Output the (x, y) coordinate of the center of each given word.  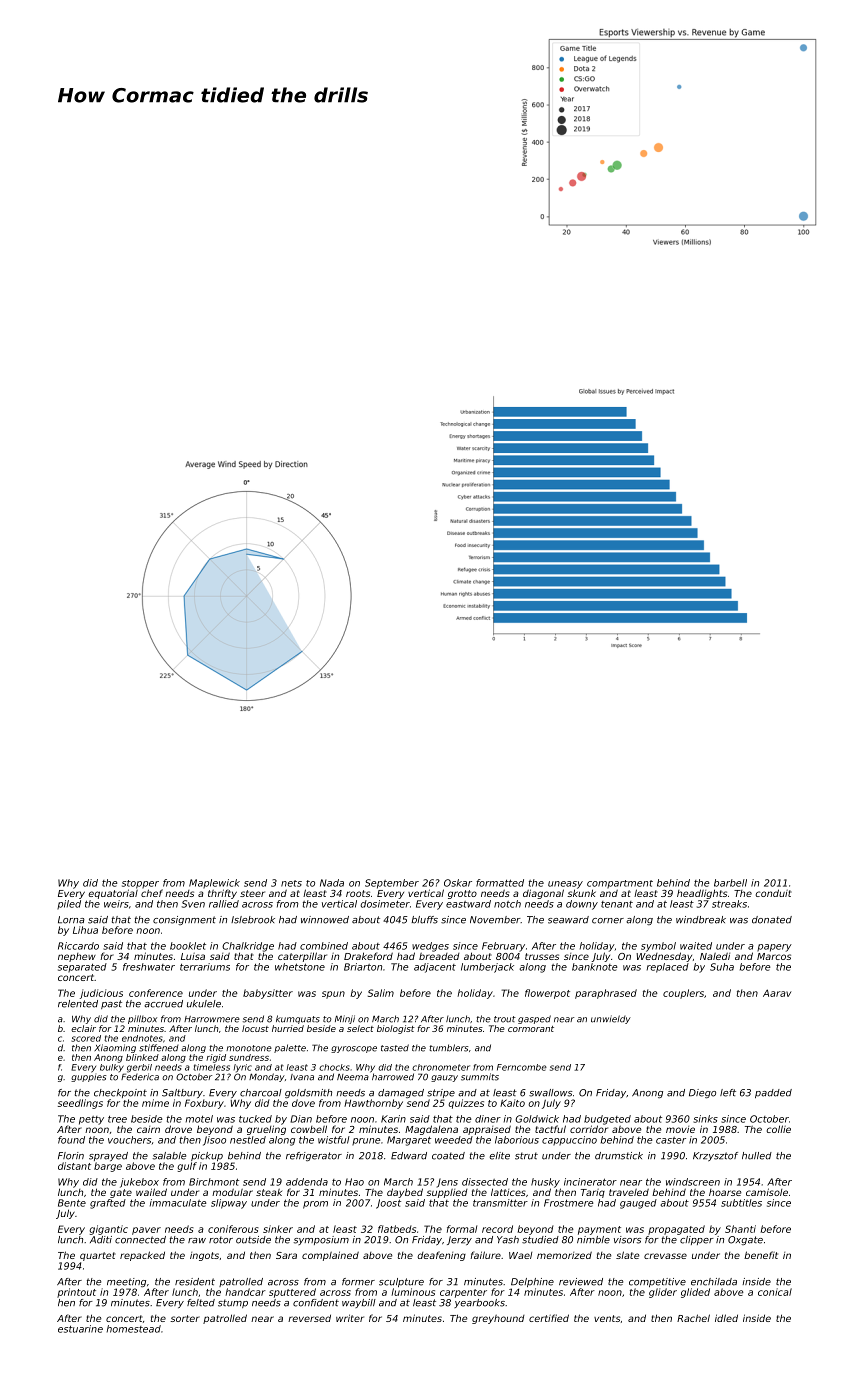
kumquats (298, 1019)
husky (545, 1183)
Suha (722, 967)
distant (74, 1166)
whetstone (300, 967)
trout (505, 1019)
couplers (683, 994)
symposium (321, 1240)
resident (195, 1282)
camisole (767, 1192)
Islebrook (253, 920)
